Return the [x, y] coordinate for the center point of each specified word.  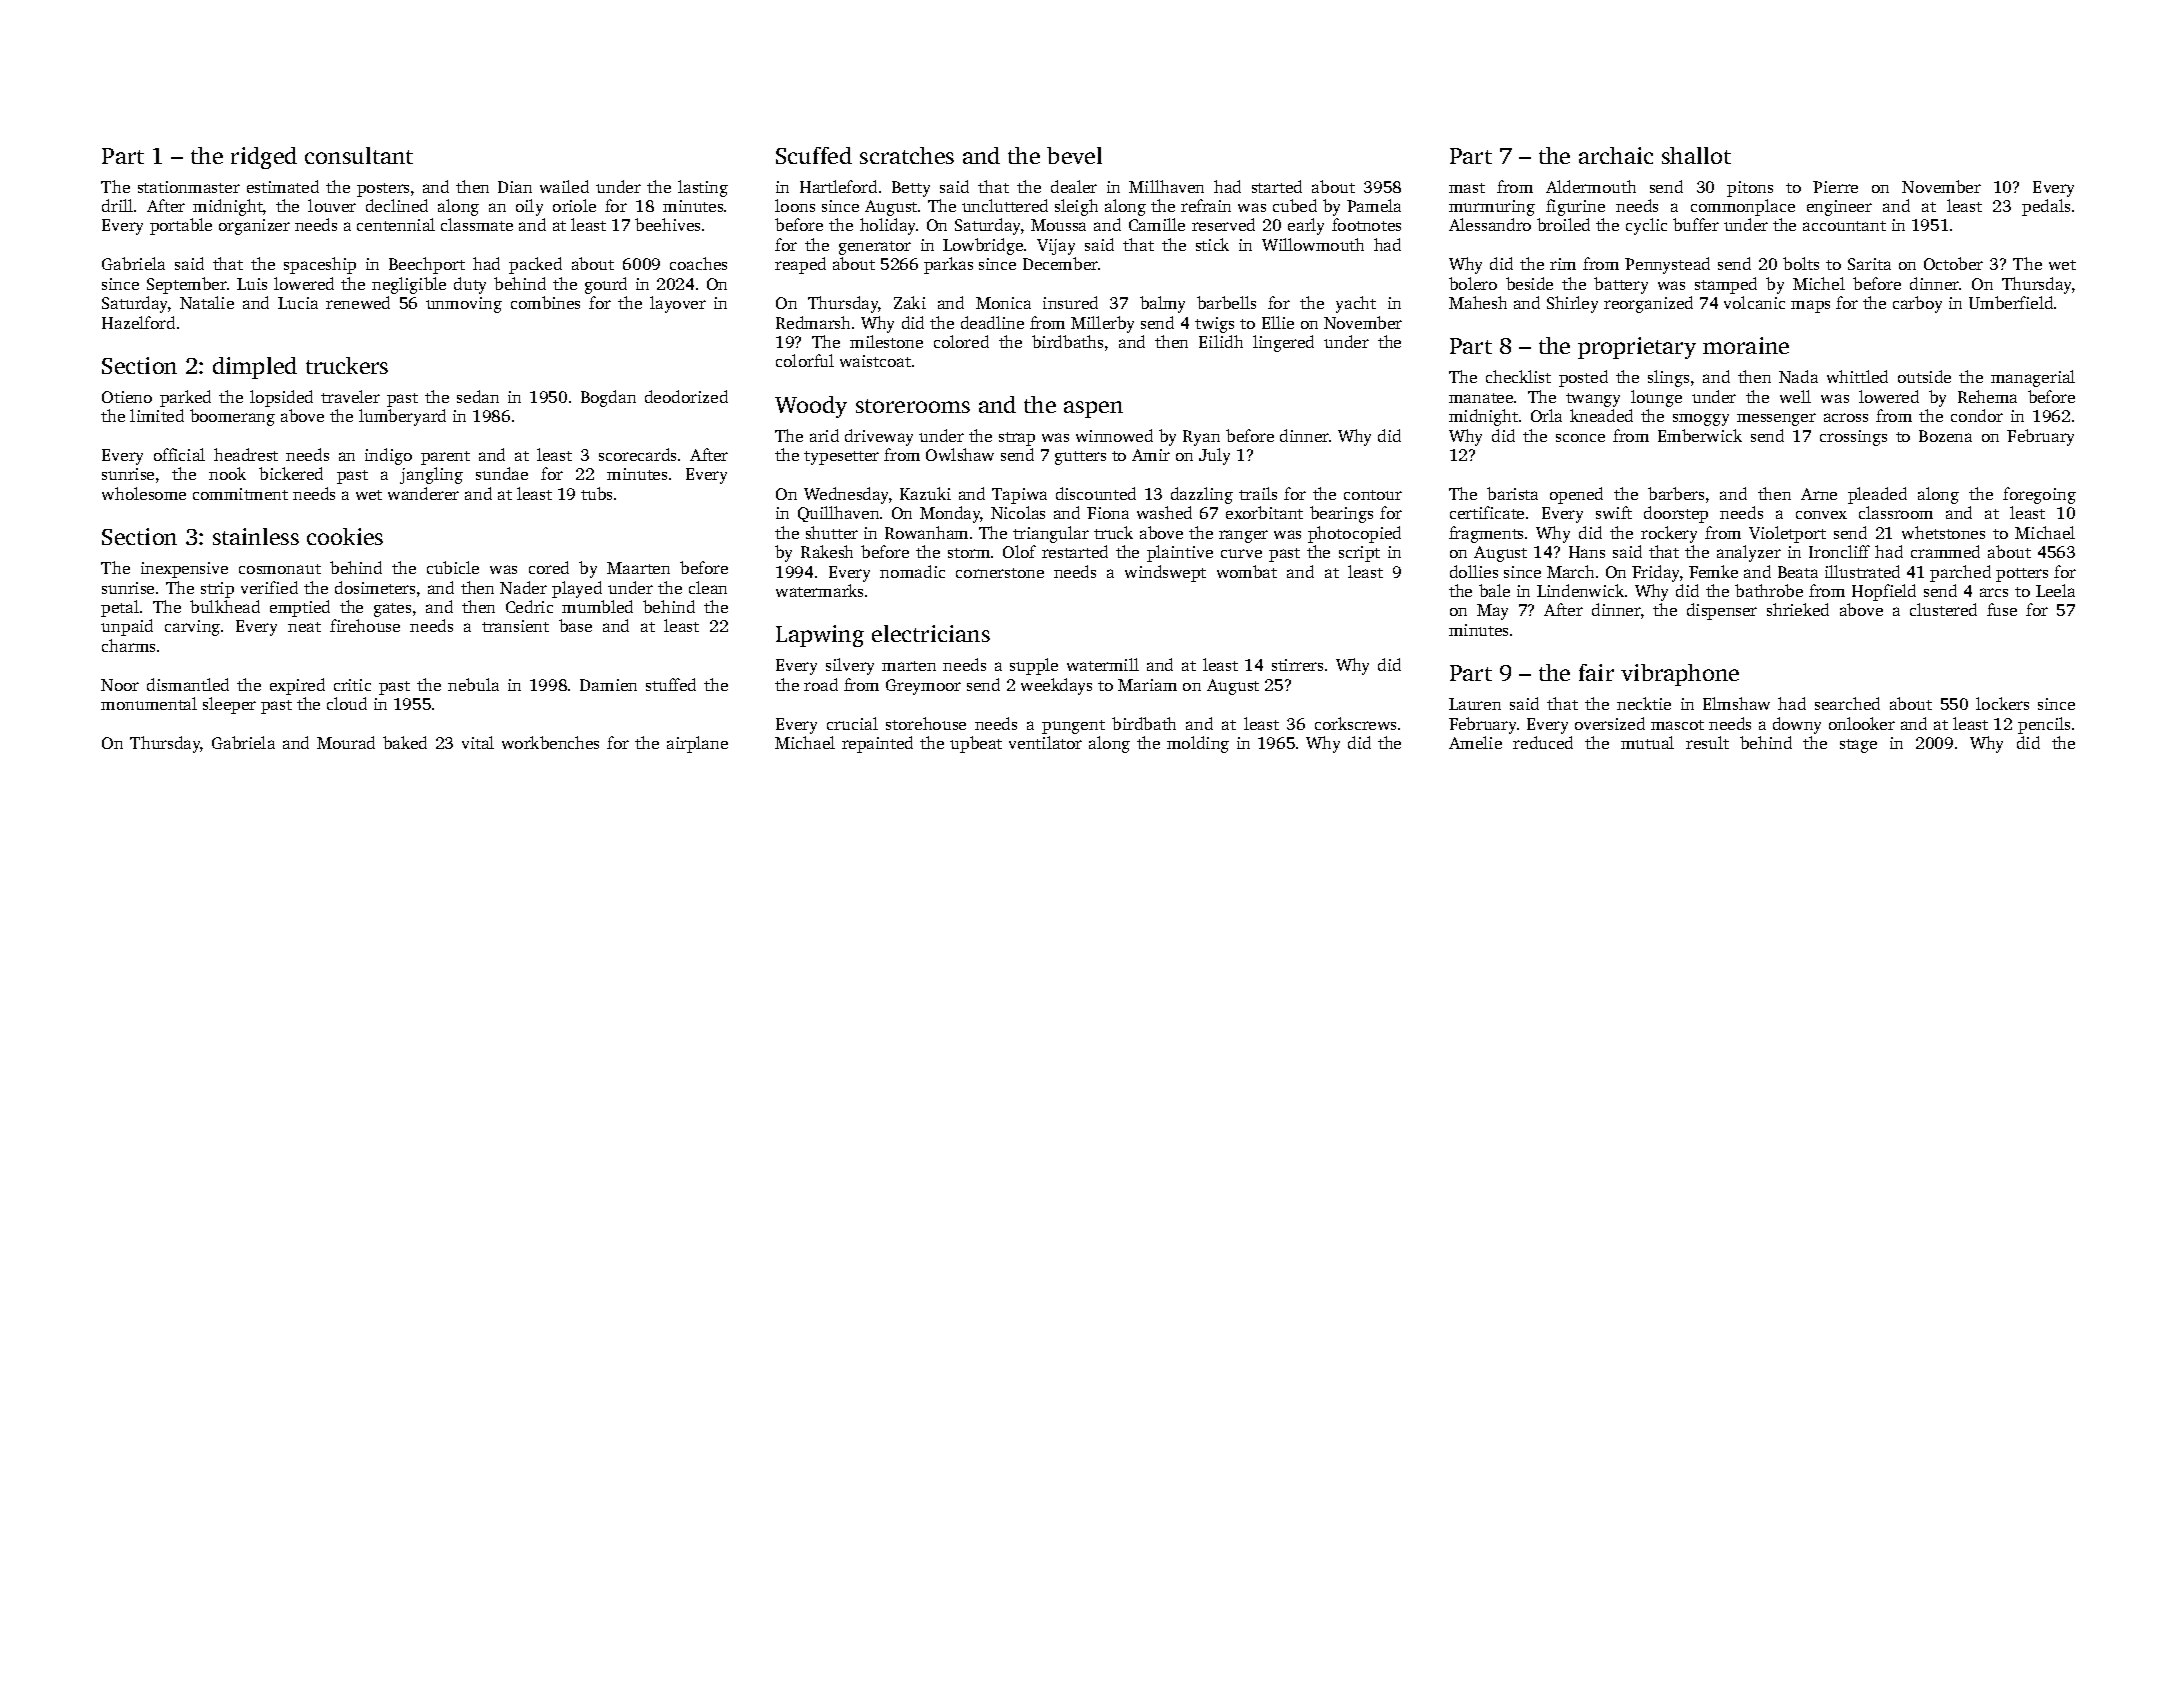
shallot [1696, 155]
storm [969, 553]
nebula [473, 684]
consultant [359, 155]
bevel [1074, 155]
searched [1847, 703]
